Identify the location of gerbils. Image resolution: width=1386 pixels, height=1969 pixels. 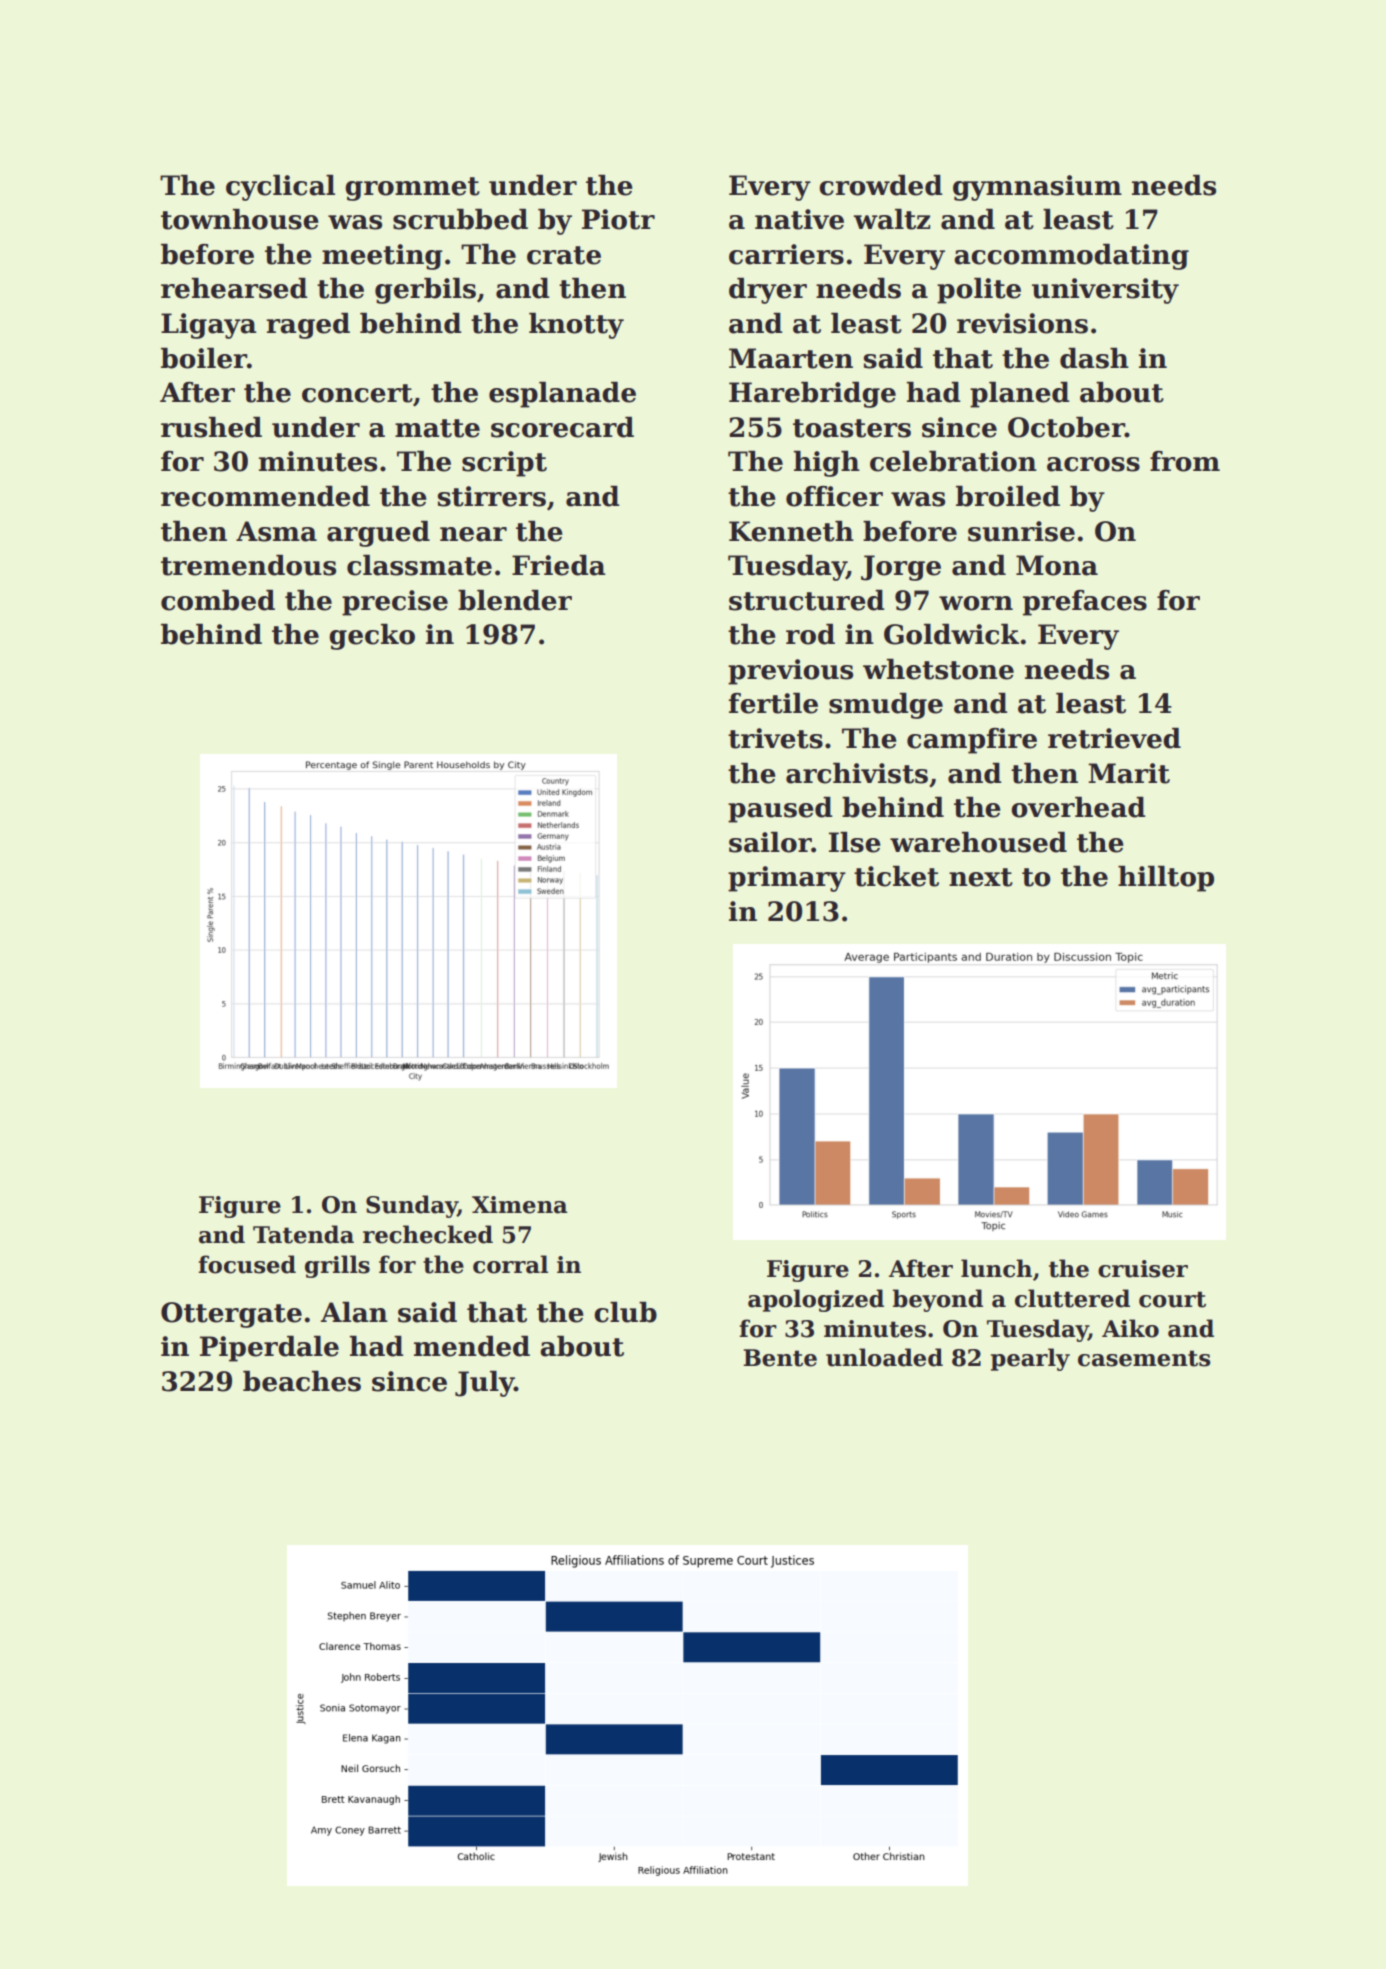
(425, 291).
